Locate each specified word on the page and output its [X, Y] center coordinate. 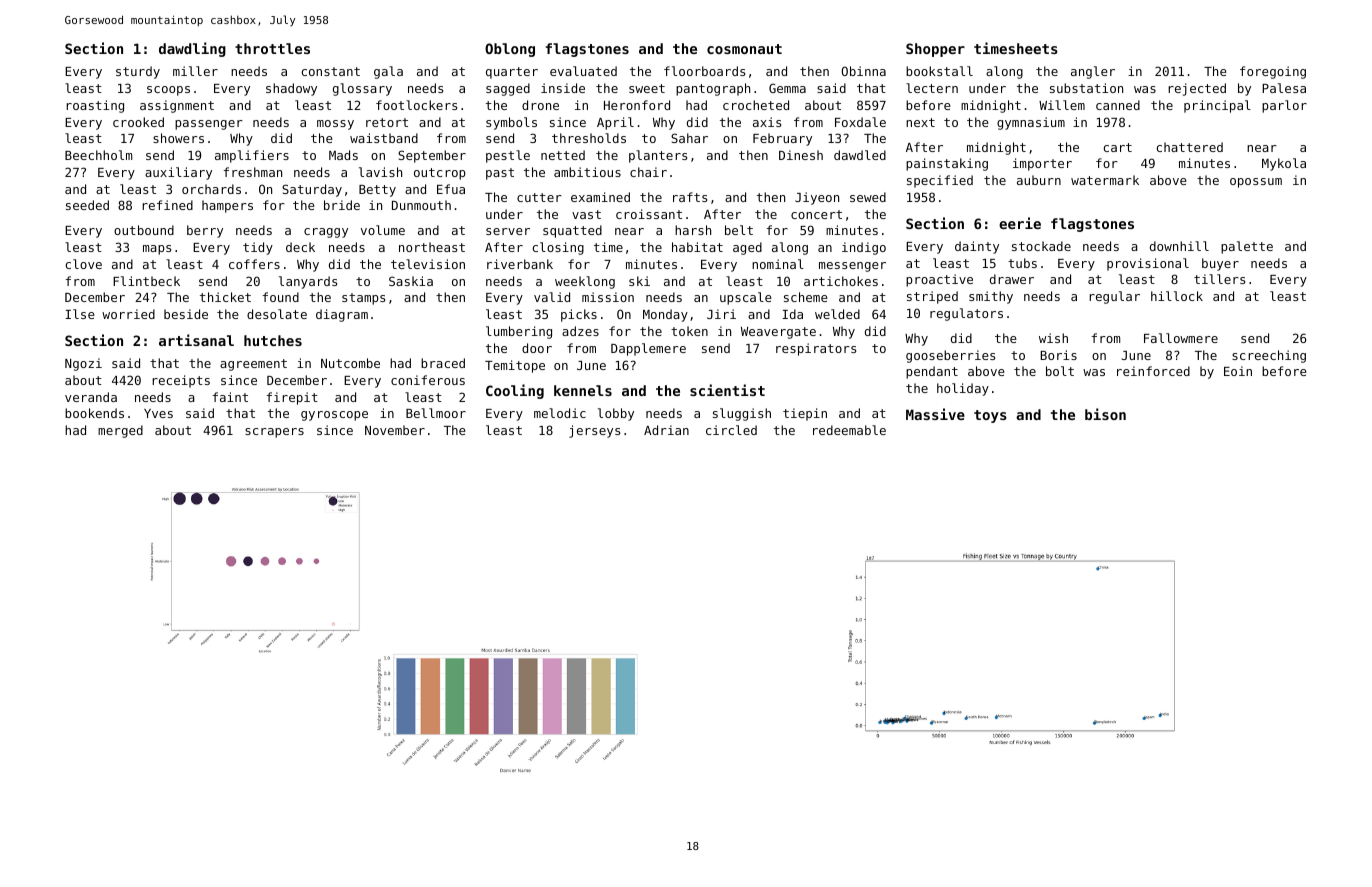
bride [342, 205]
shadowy [291, 89]
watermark [1105, 180]
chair [648, 172]
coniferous [428, 380]
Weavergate [778, 333]
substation [1086, 88]
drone [540, 105]
